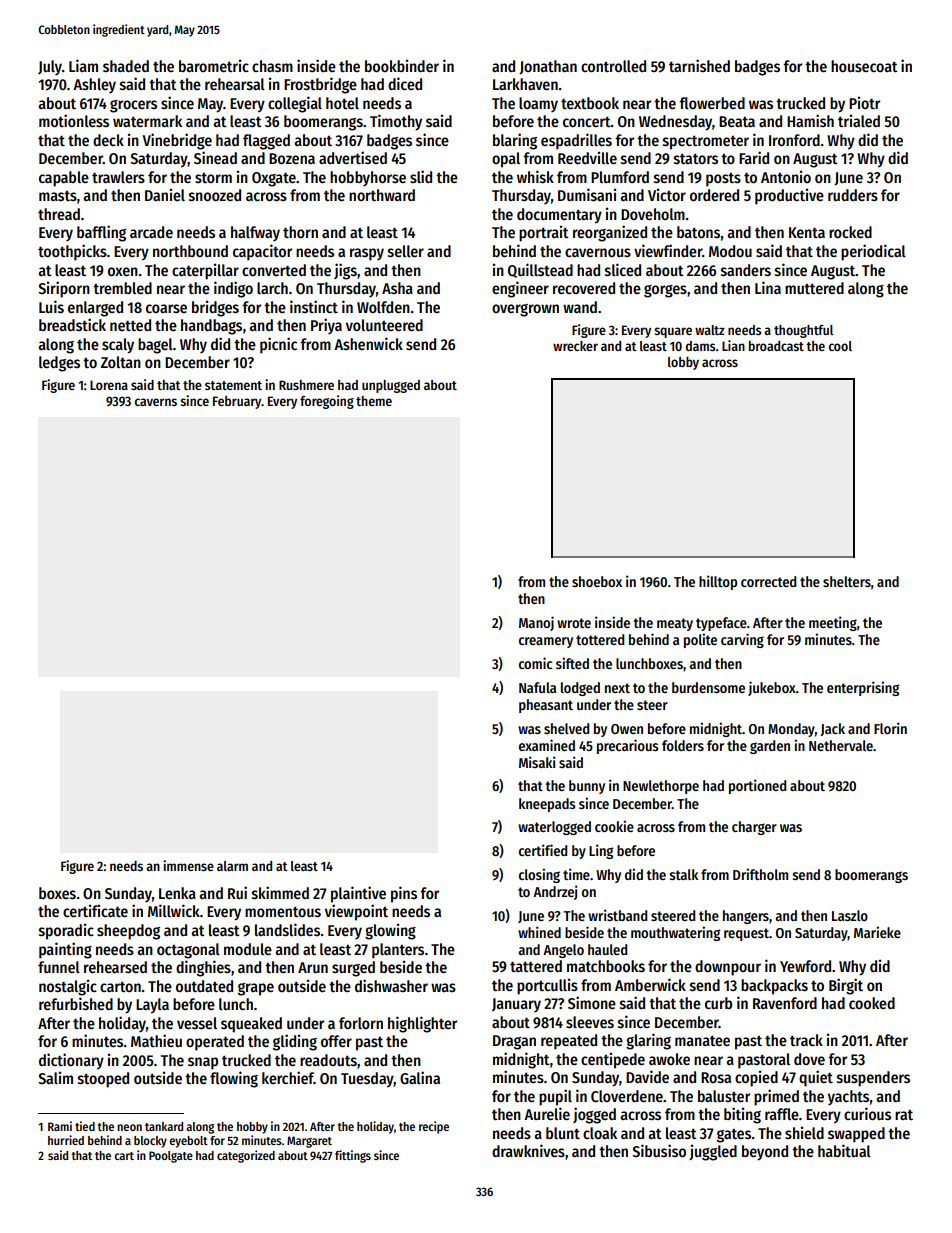 The width and height of the screenshot is (952, 1233). What do you see at coordinates (50, 67) in the screenshot?
I see `July` at bounding box center [50, 67].
